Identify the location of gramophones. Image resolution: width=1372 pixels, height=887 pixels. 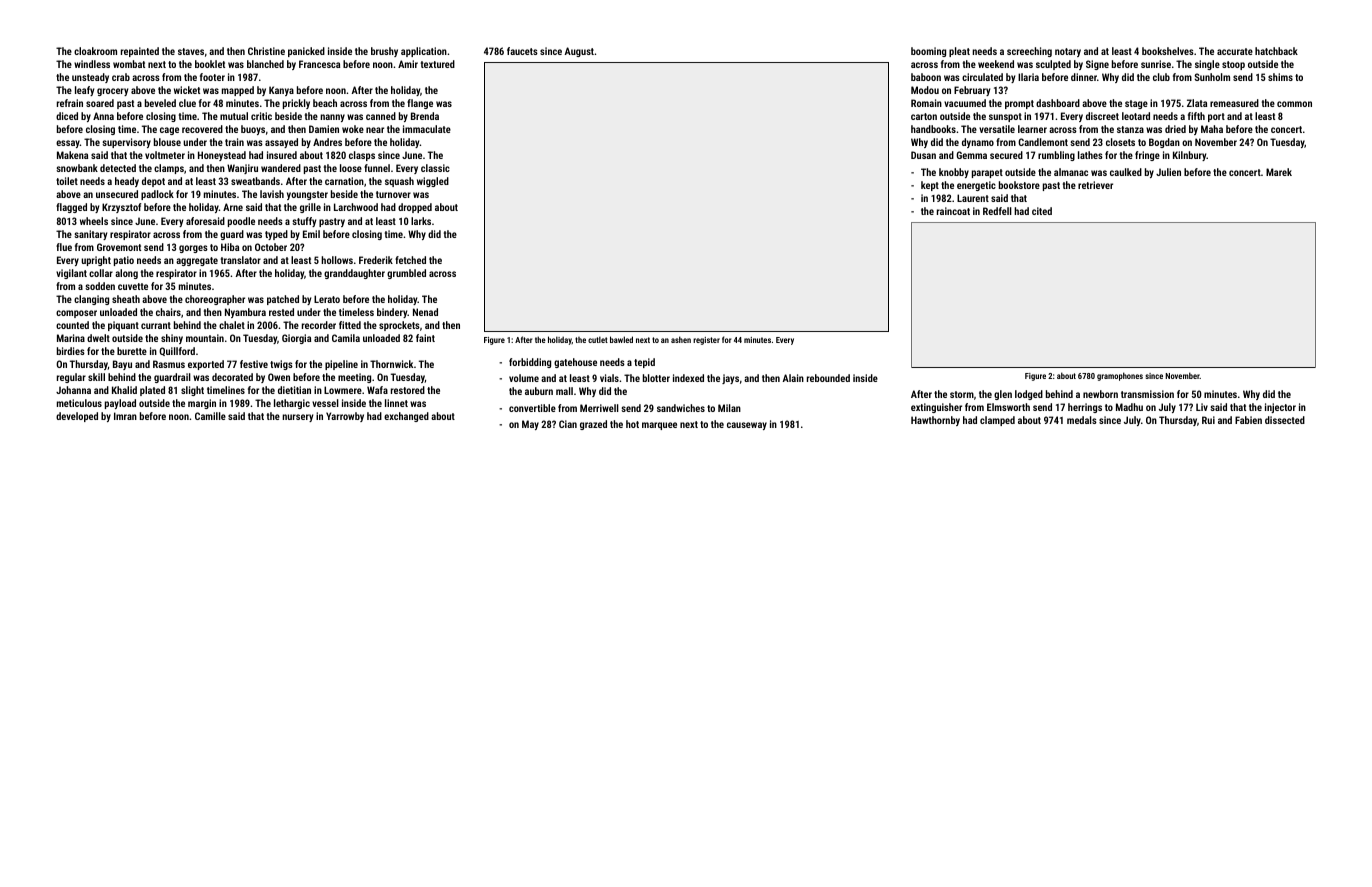
(1120, 376).
